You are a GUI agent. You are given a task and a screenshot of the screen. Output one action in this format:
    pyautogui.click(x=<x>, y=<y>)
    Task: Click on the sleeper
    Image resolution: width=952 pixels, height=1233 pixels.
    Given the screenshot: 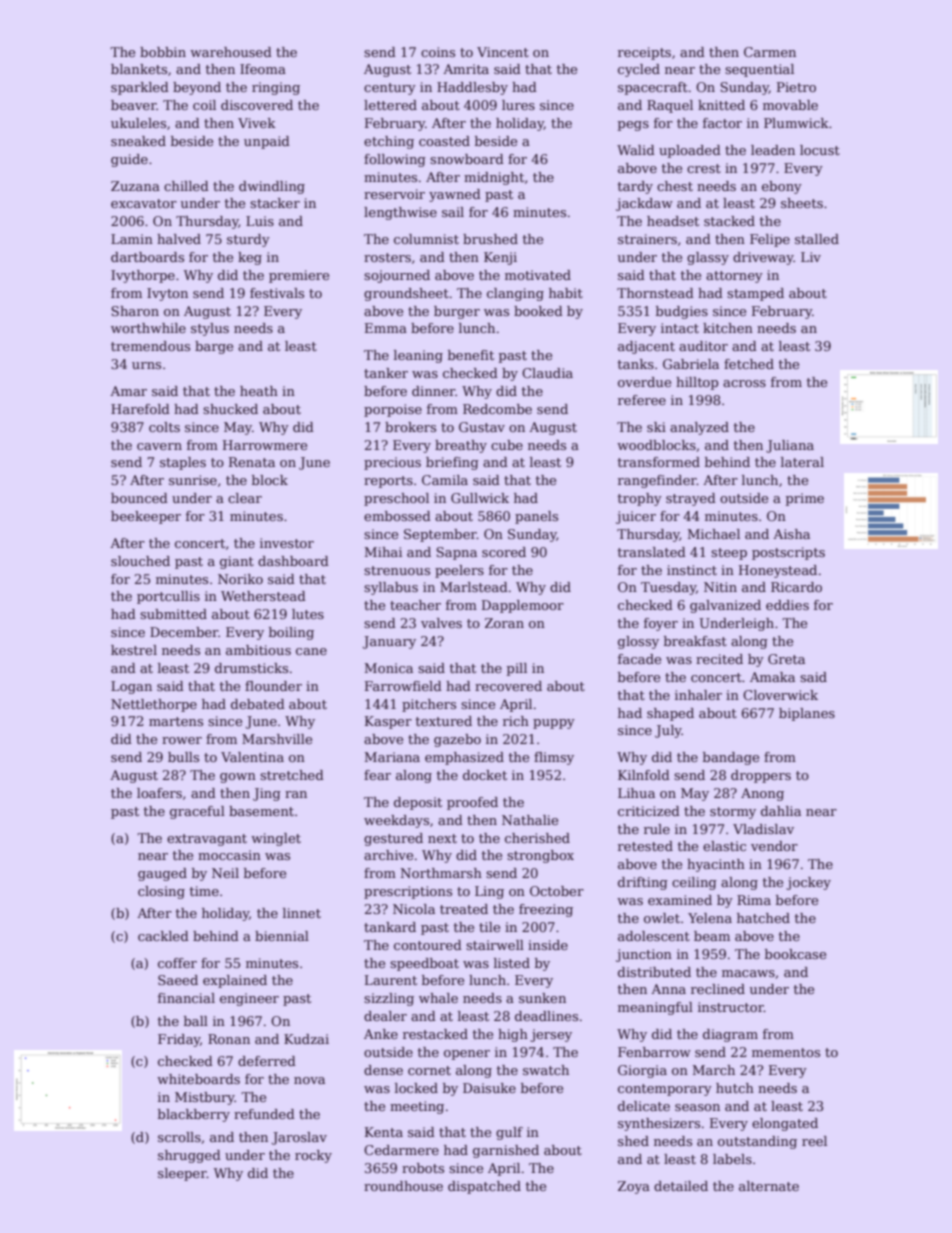 What is the action you would take?
    pyautogui.click(x=182, y=1174)
